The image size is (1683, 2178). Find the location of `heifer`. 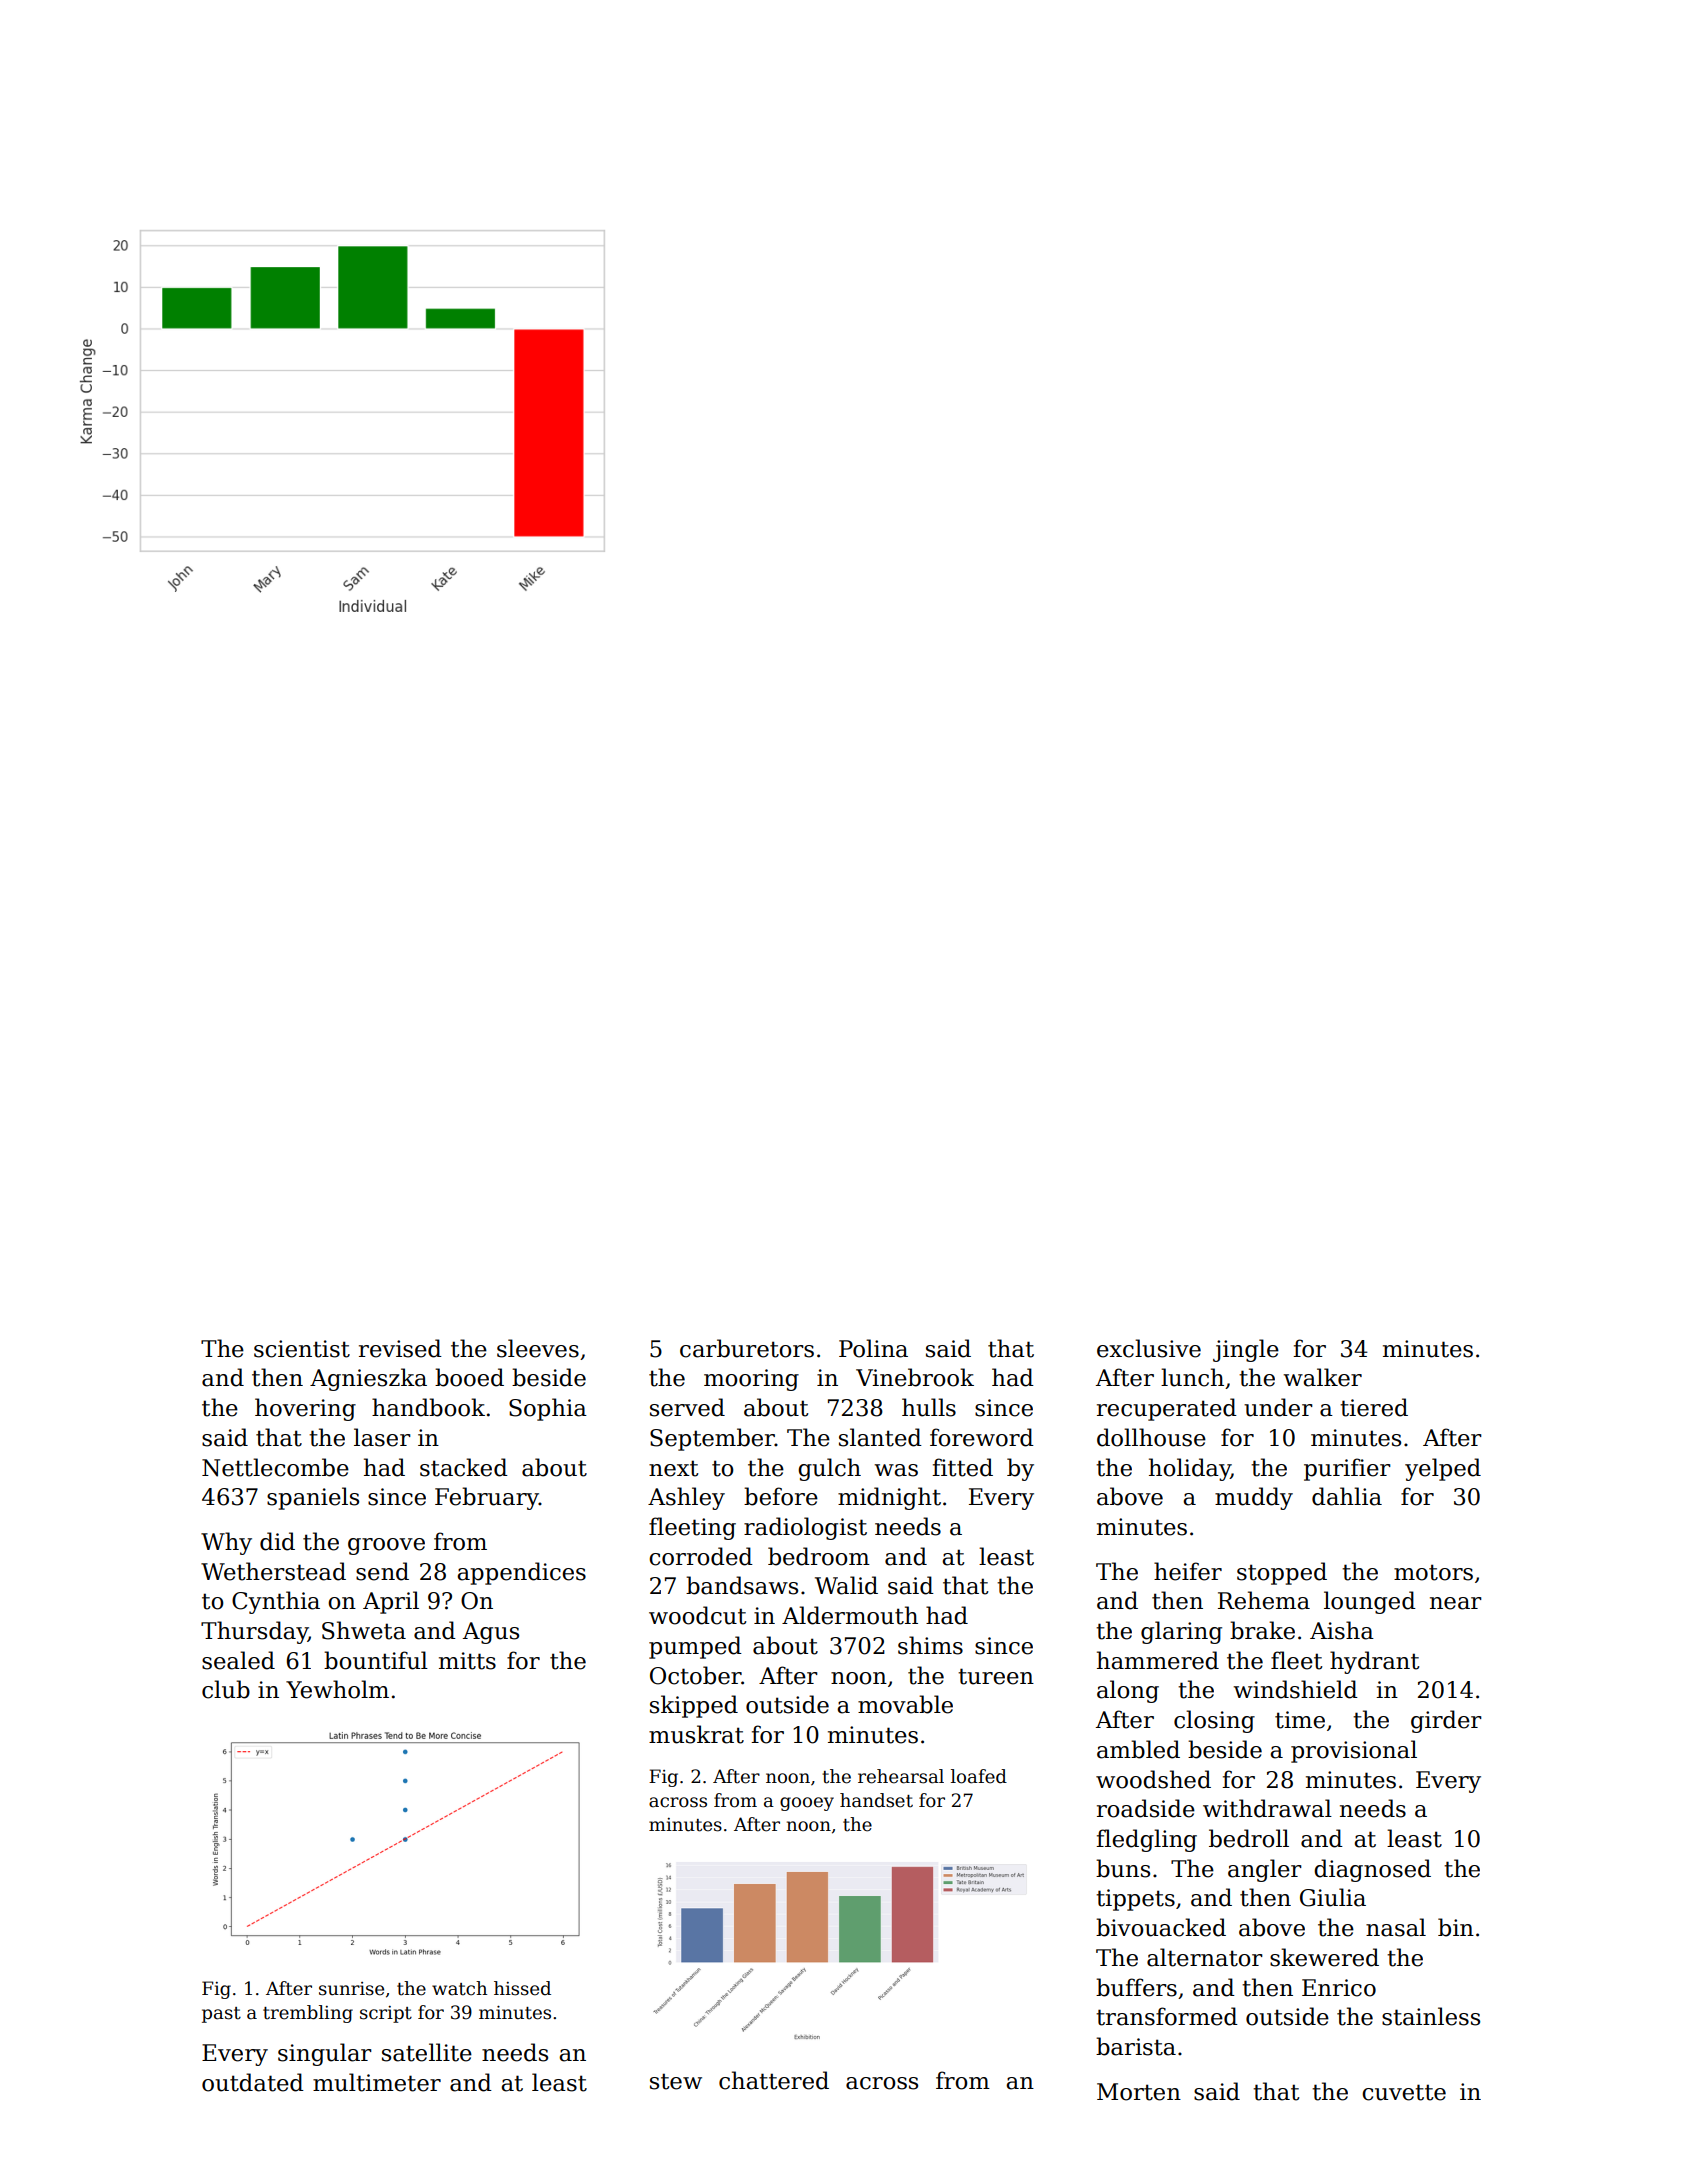

heifer is located at coordinates (1188, 1571).
